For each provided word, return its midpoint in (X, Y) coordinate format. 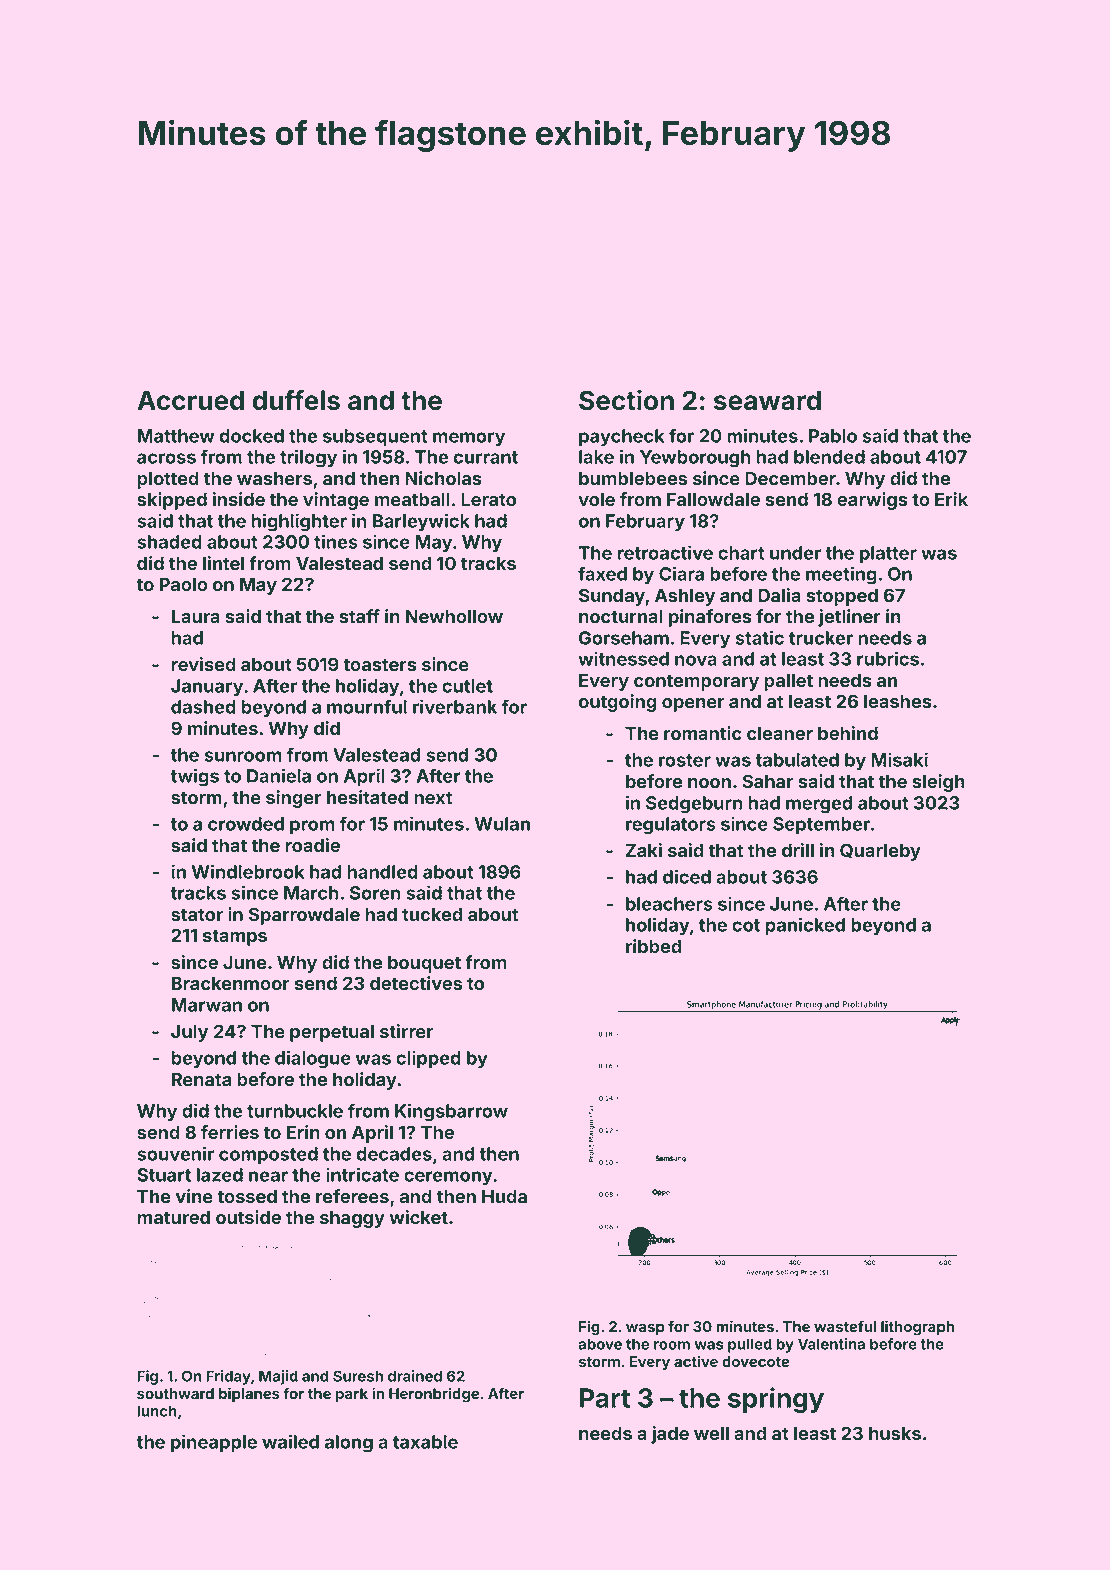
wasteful (845, 1326)
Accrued (190, 400)
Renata (202, 1079)
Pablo (833, 436)
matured (173, 1217)
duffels (296, 400)
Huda (504, 1196)
